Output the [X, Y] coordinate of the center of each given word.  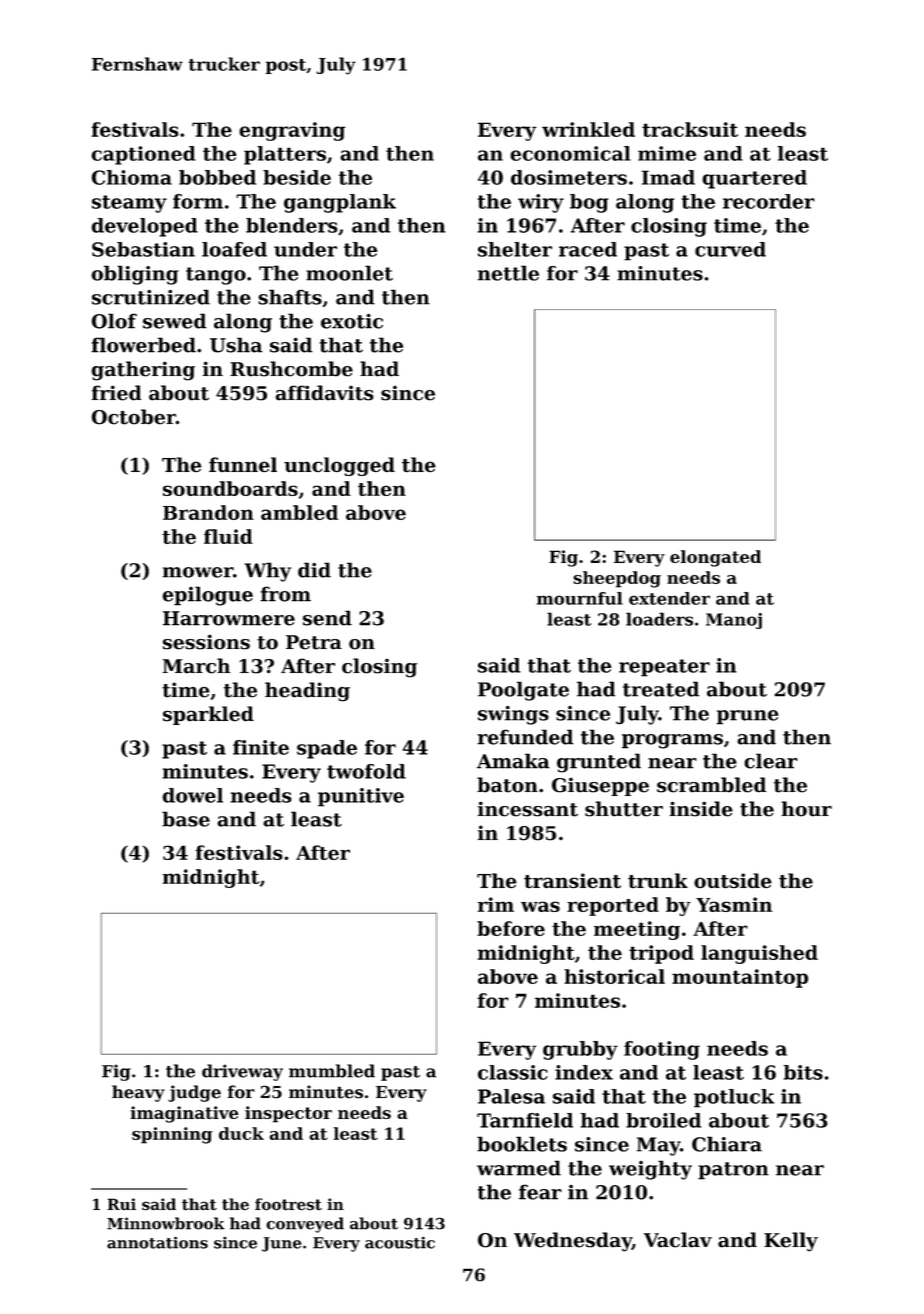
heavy [138, 1093]
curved [730, 249]
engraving [292, 131]
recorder [769, 201]
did [314, 570]
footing [662, 1050]
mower [198, 572]
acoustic [400, 1242]
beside [297, 177]
